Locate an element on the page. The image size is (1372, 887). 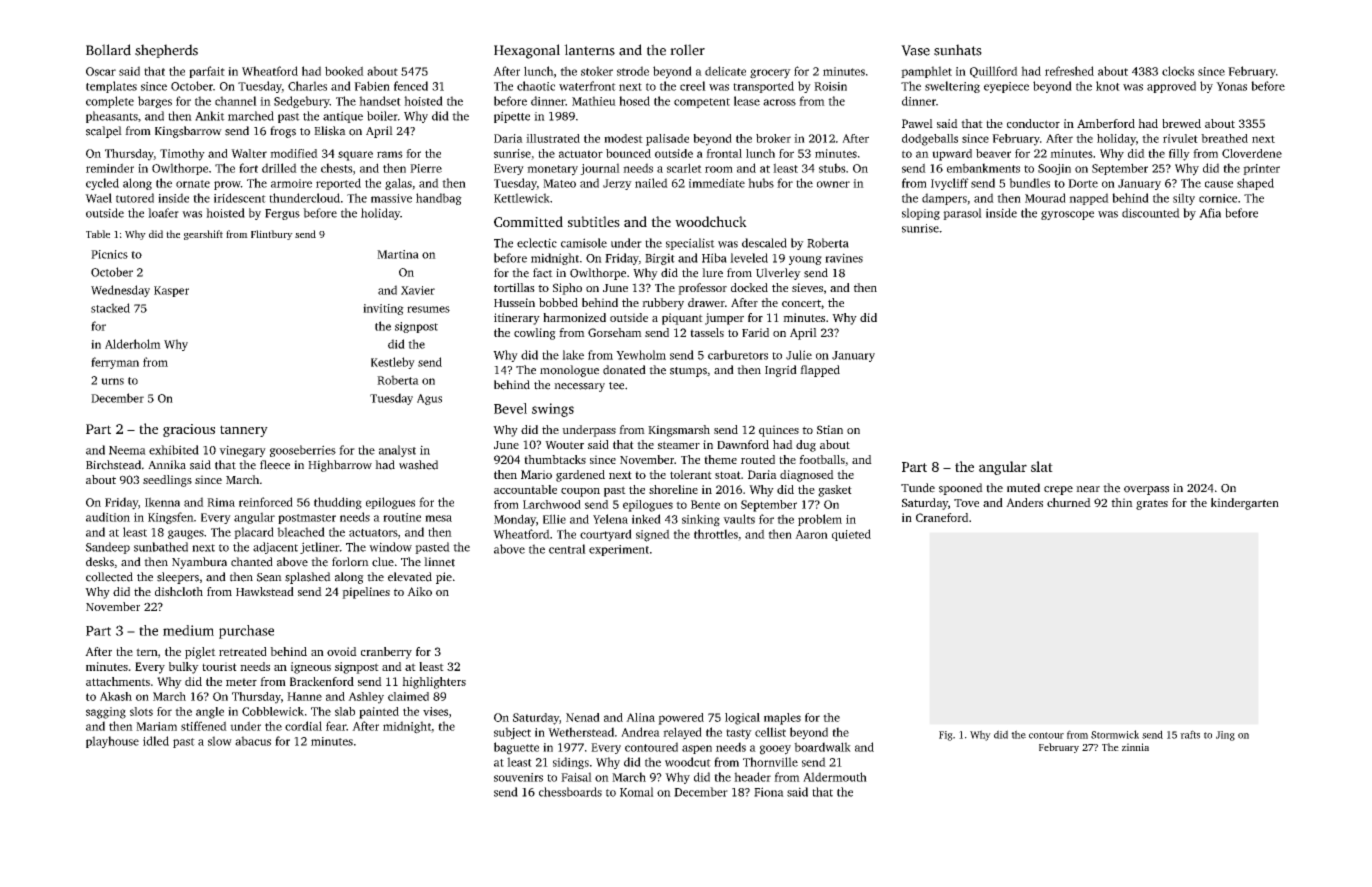
transported is located at coordinates (763, 87).
